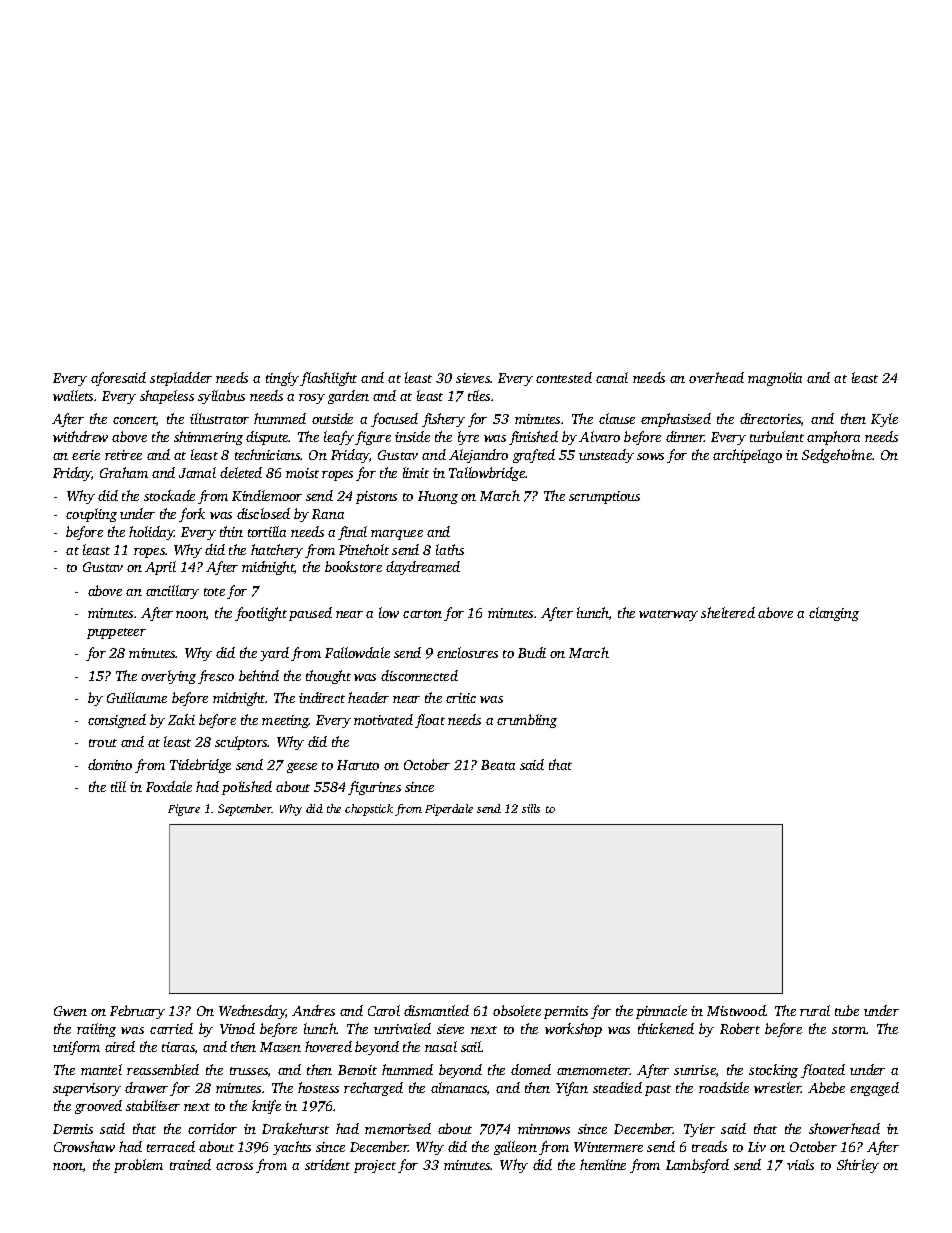 This image has height=1233, width=952. I want to click on sills, so click(531, 808).
